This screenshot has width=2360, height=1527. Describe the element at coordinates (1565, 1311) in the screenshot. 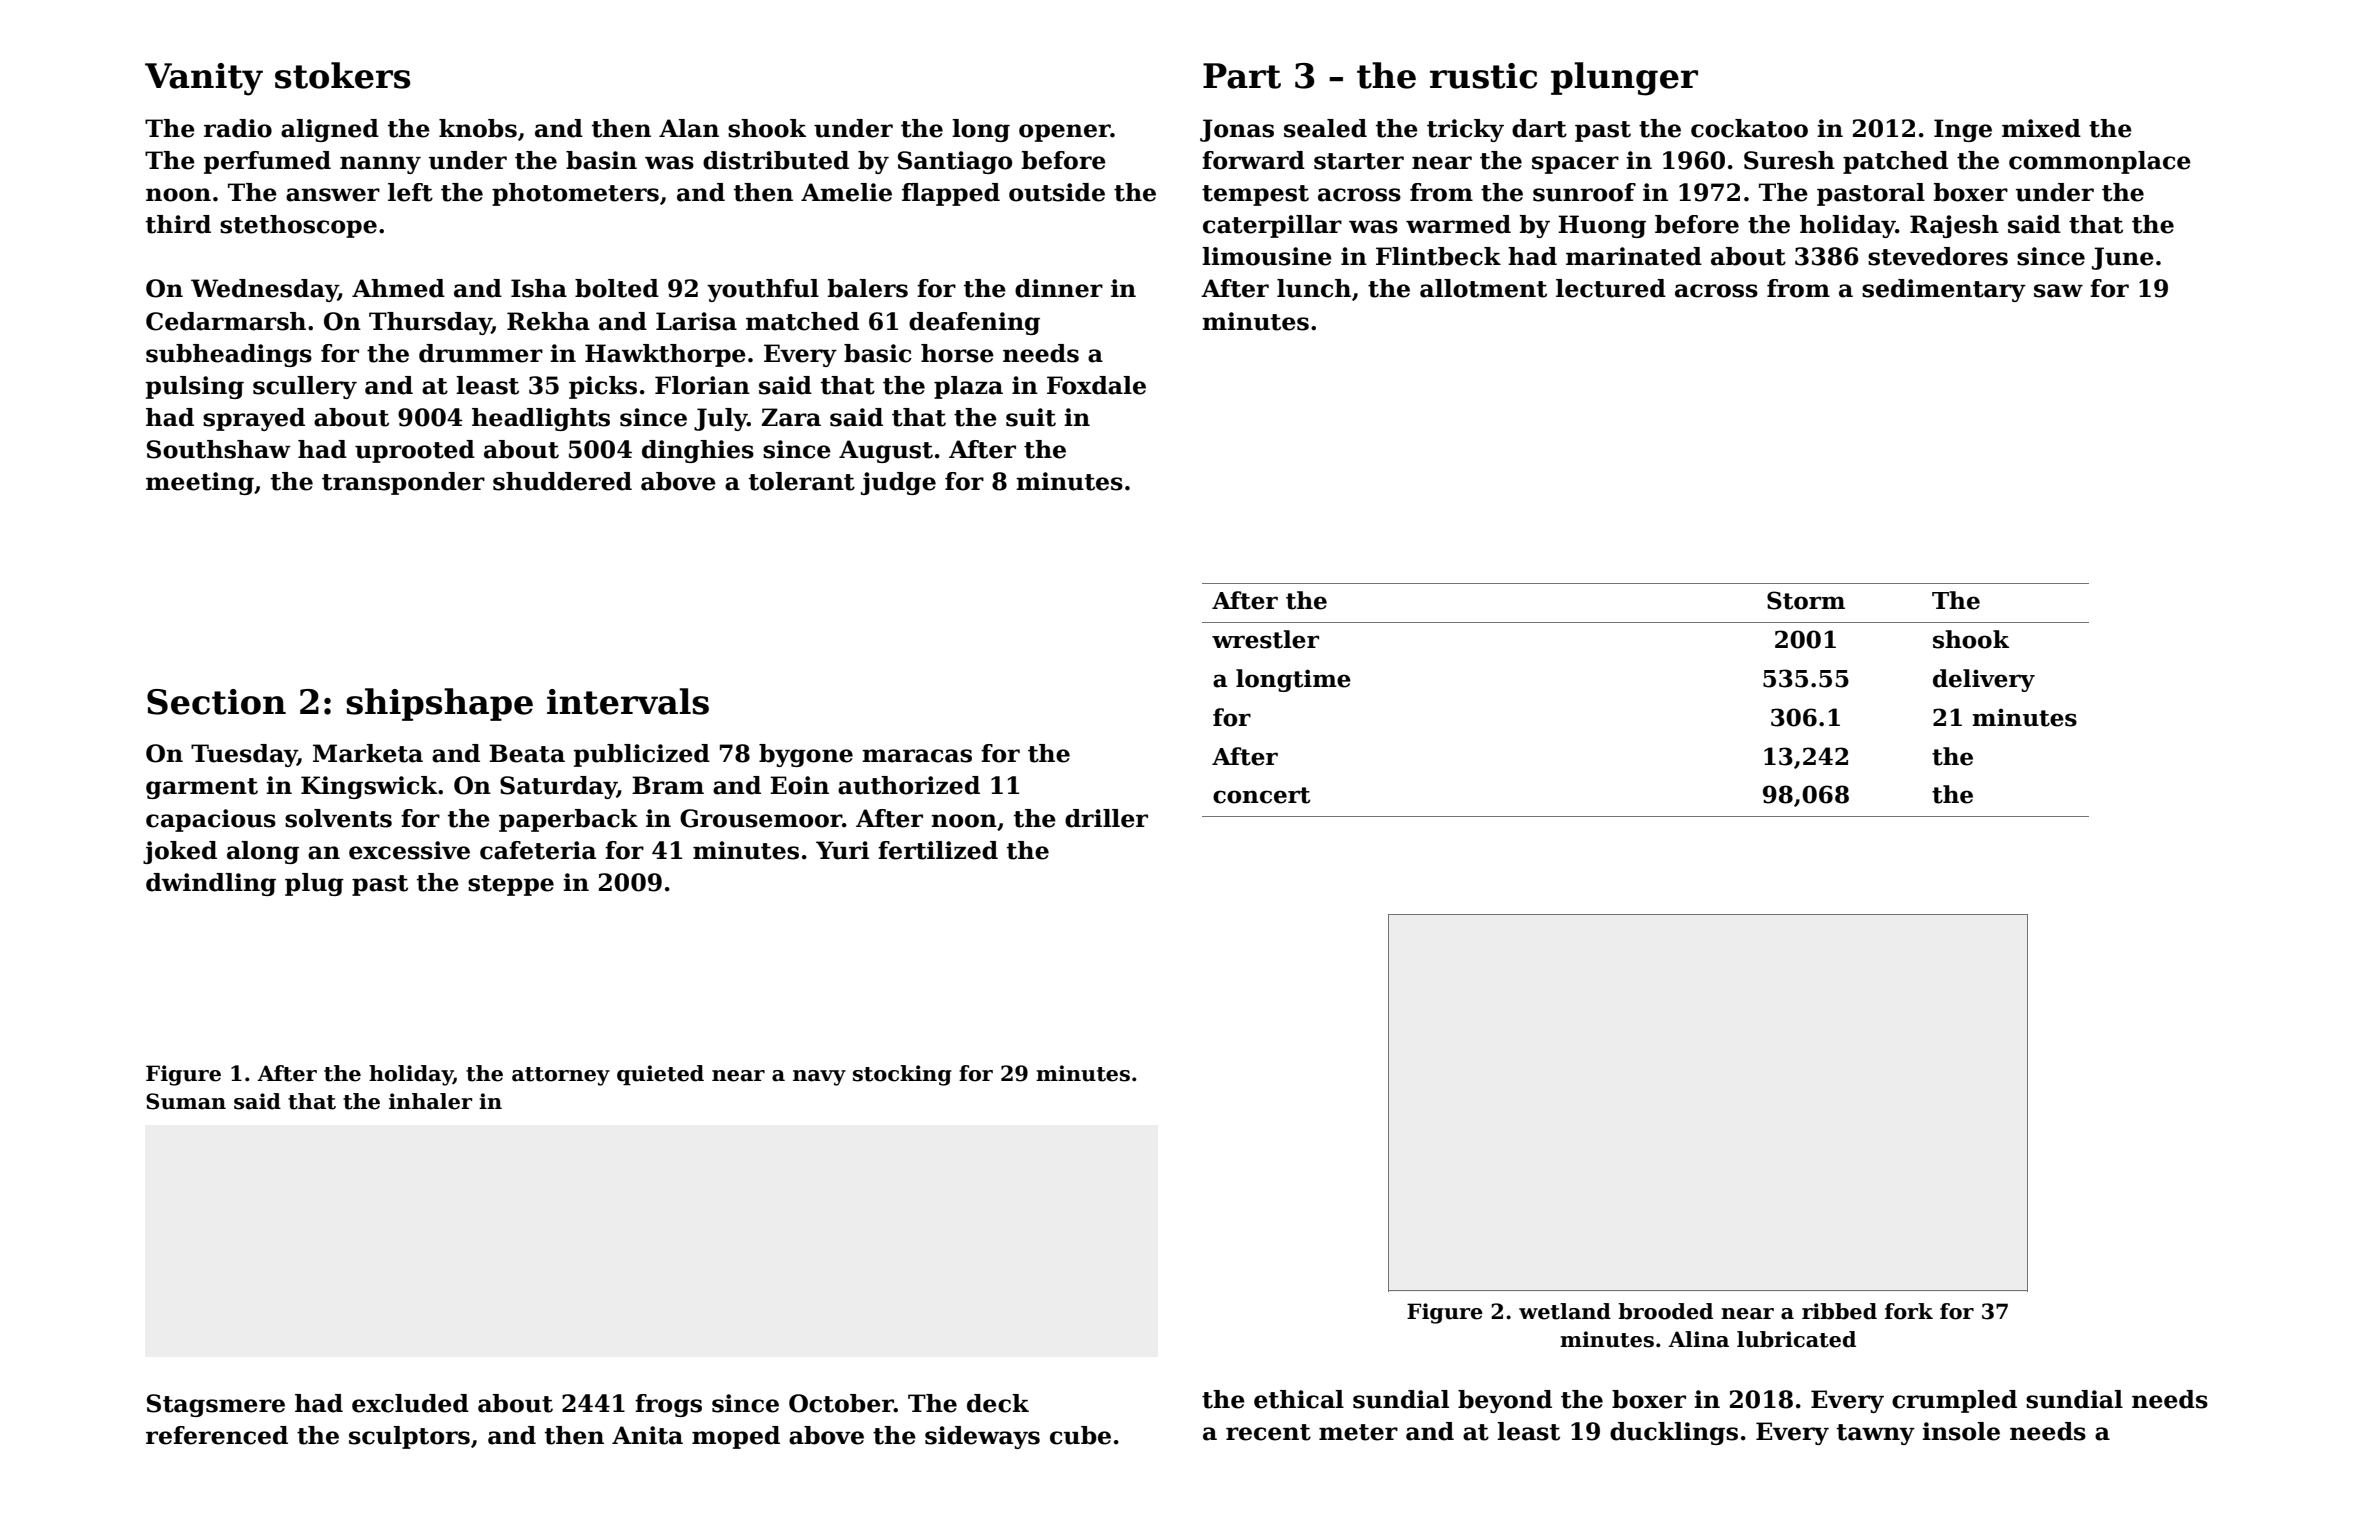

I see `wetland` at that location.
